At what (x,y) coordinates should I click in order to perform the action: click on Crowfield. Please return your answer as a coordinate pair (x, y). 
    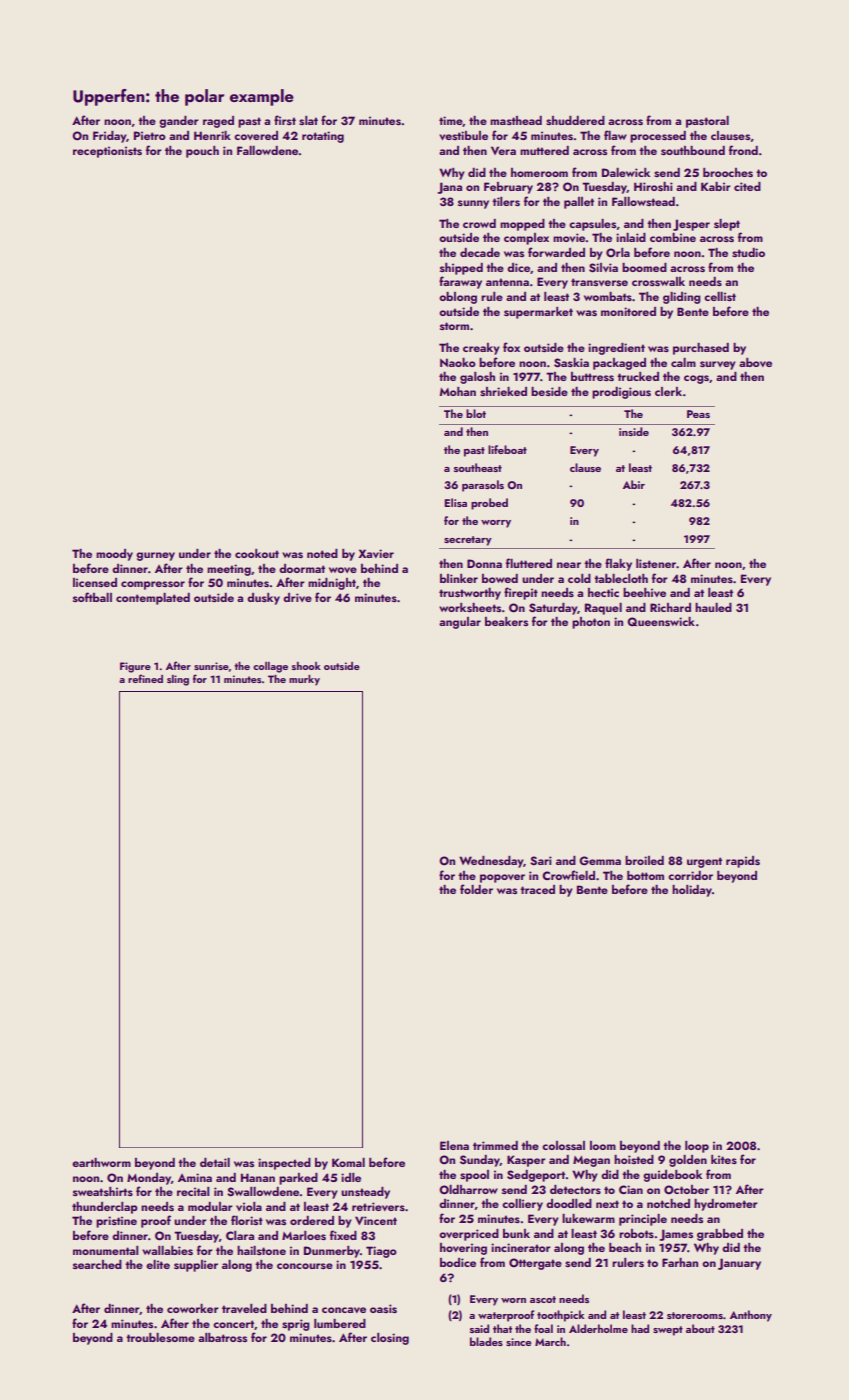
    Looking at the image, I should click on (568, 875).
